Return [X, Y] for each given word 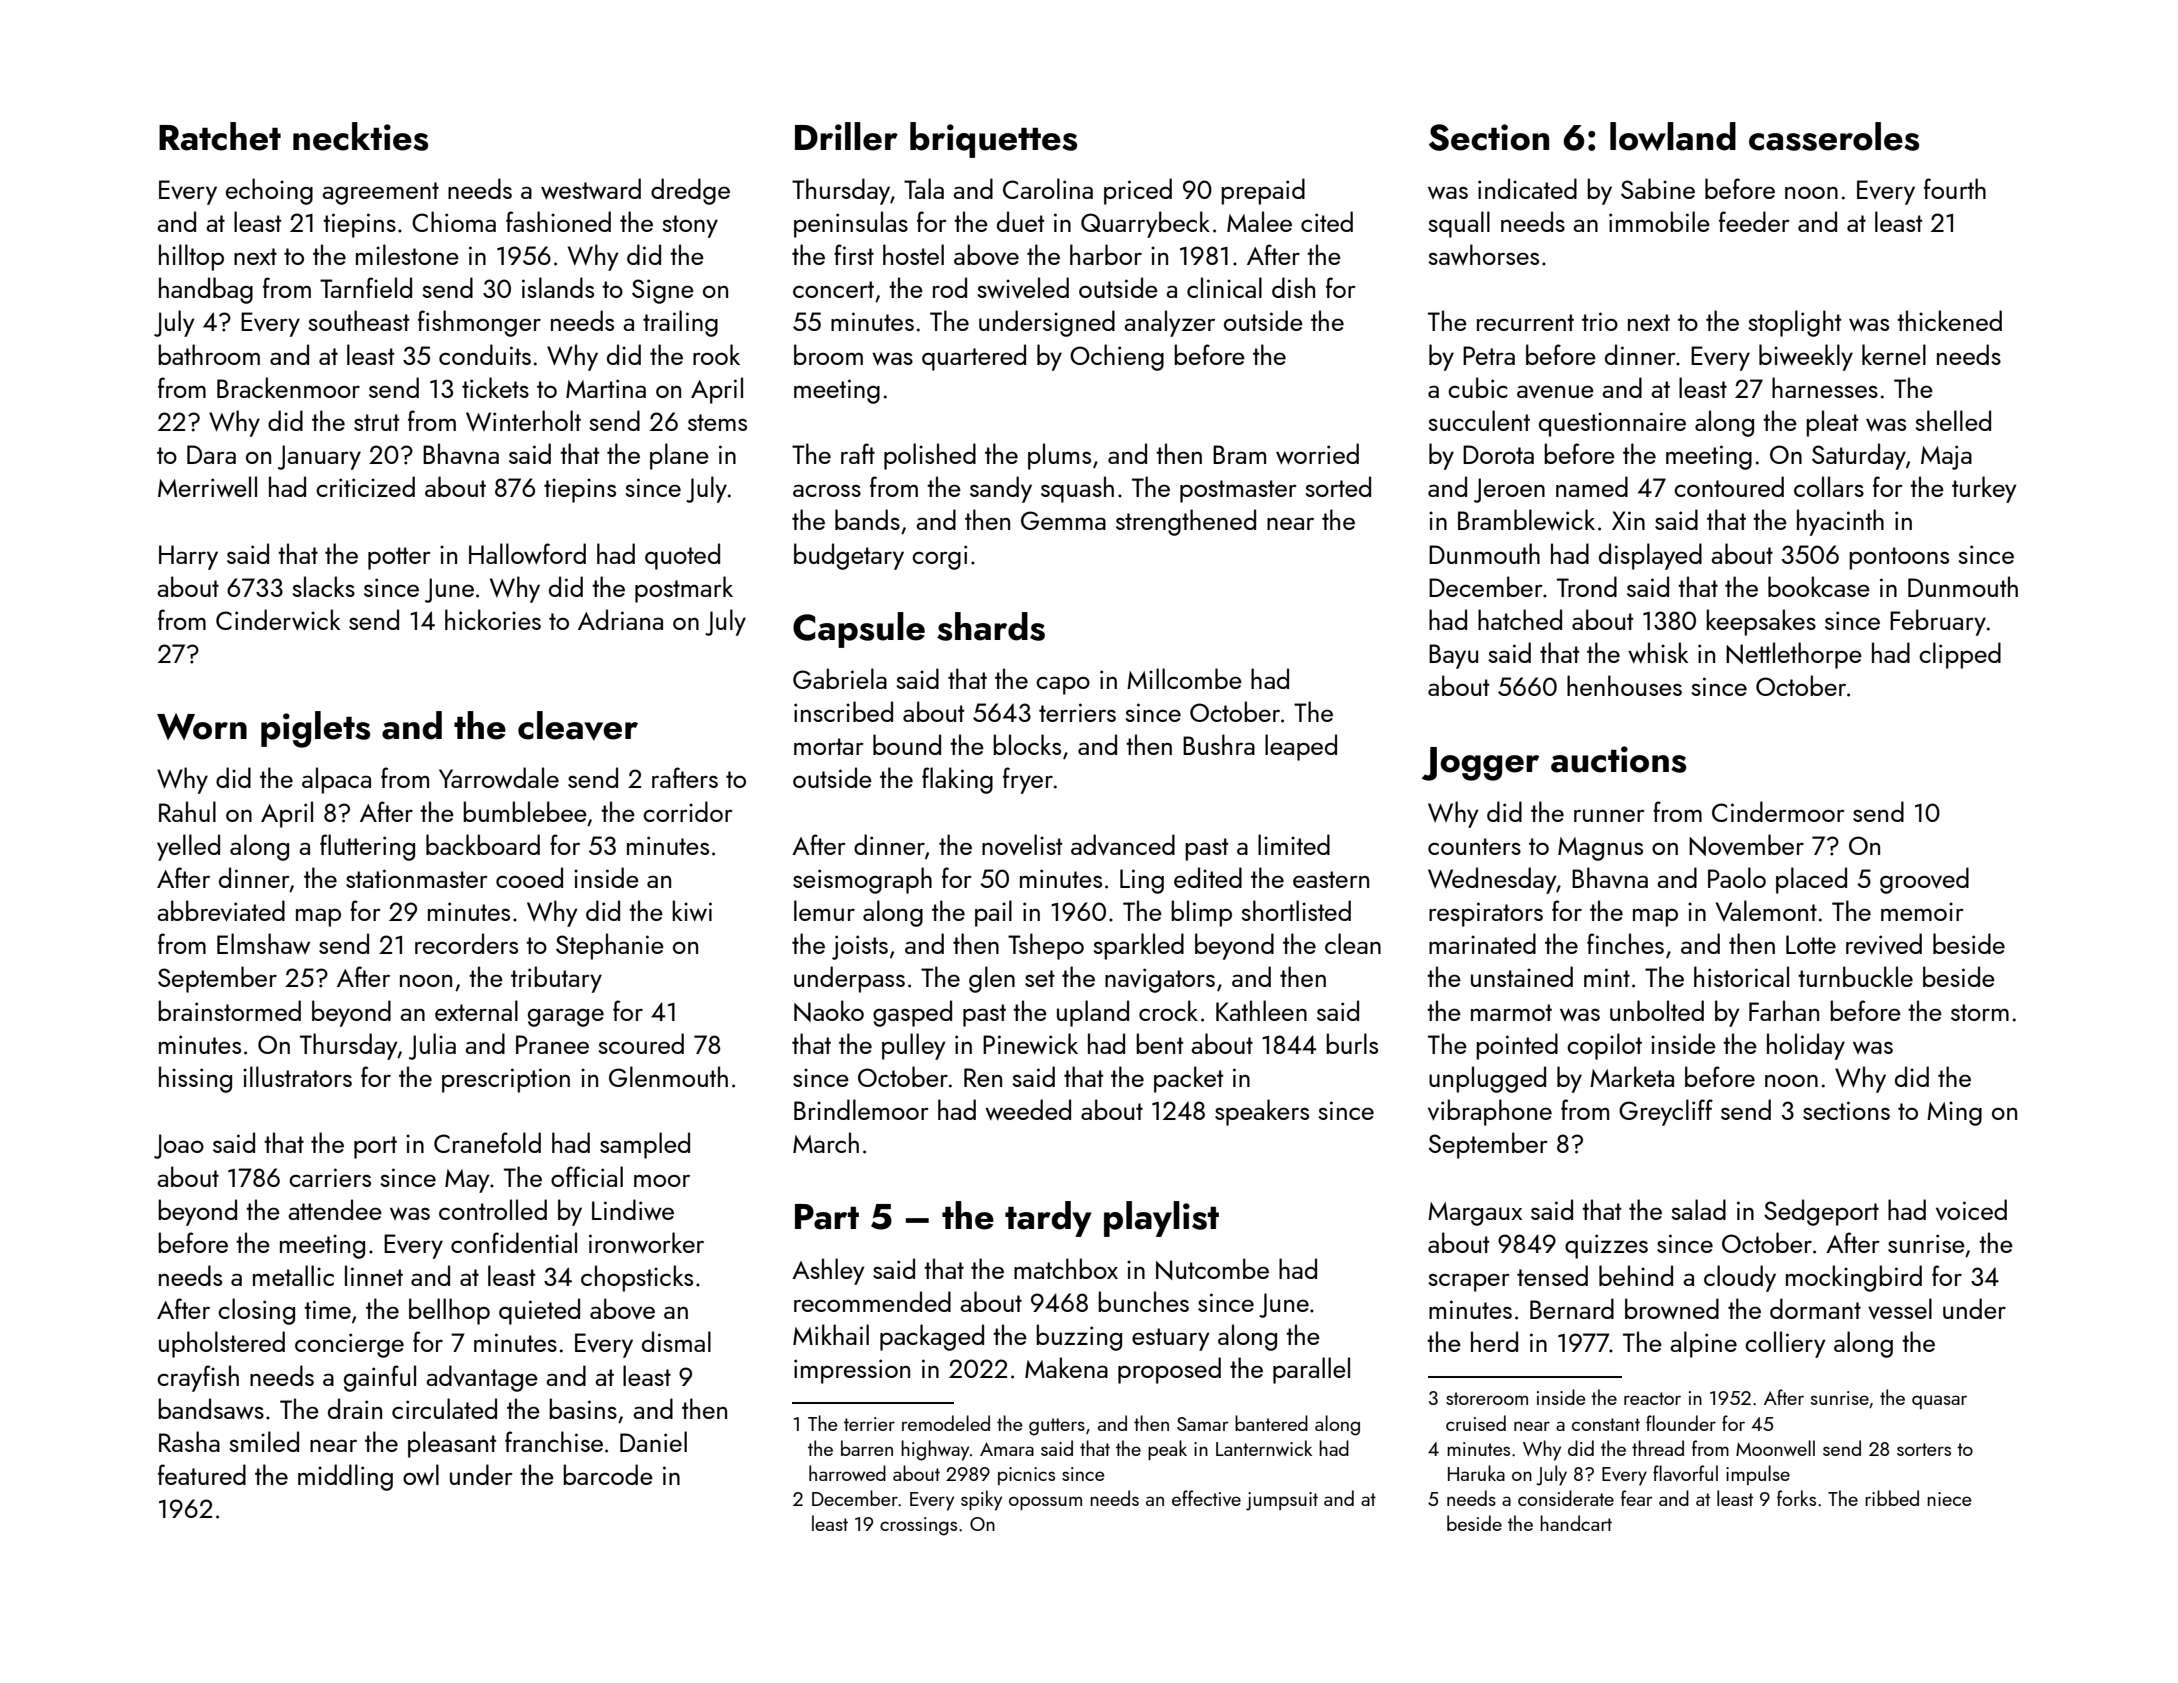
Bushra [1219, 744]
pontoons [1899, 558]
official [587, 1176]
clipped [1960, 655]
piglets [315, 729]
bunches [1143, 1301]
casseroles [1834, 136]
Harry [188, 557]
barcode [608, 1474]
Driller [846, 136]
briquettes [993, 140]
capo [1063, 685]
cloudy [1740, 1278]
